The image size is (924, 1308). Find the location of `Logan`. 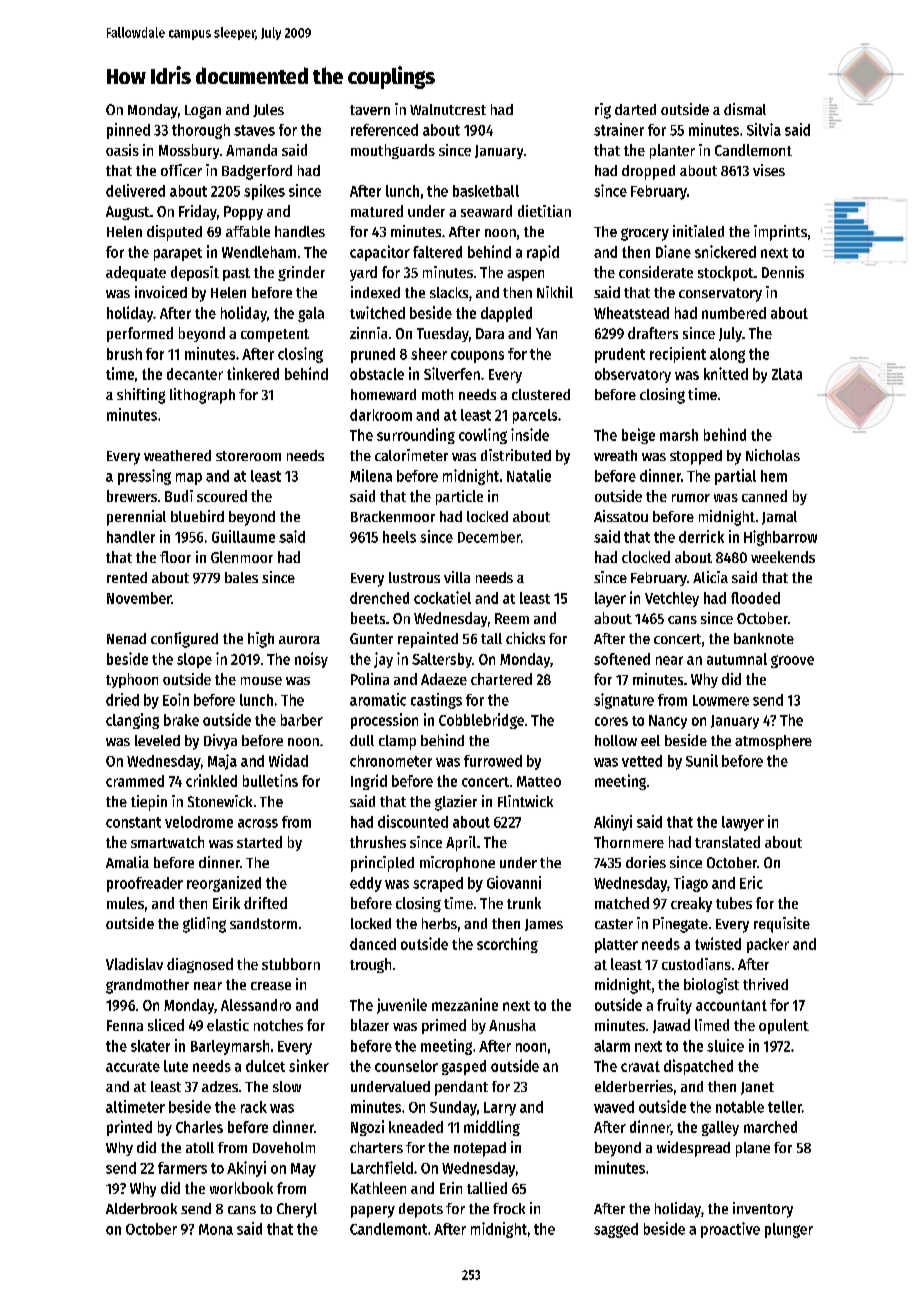

Logan is located at coordinates (203, 112).
